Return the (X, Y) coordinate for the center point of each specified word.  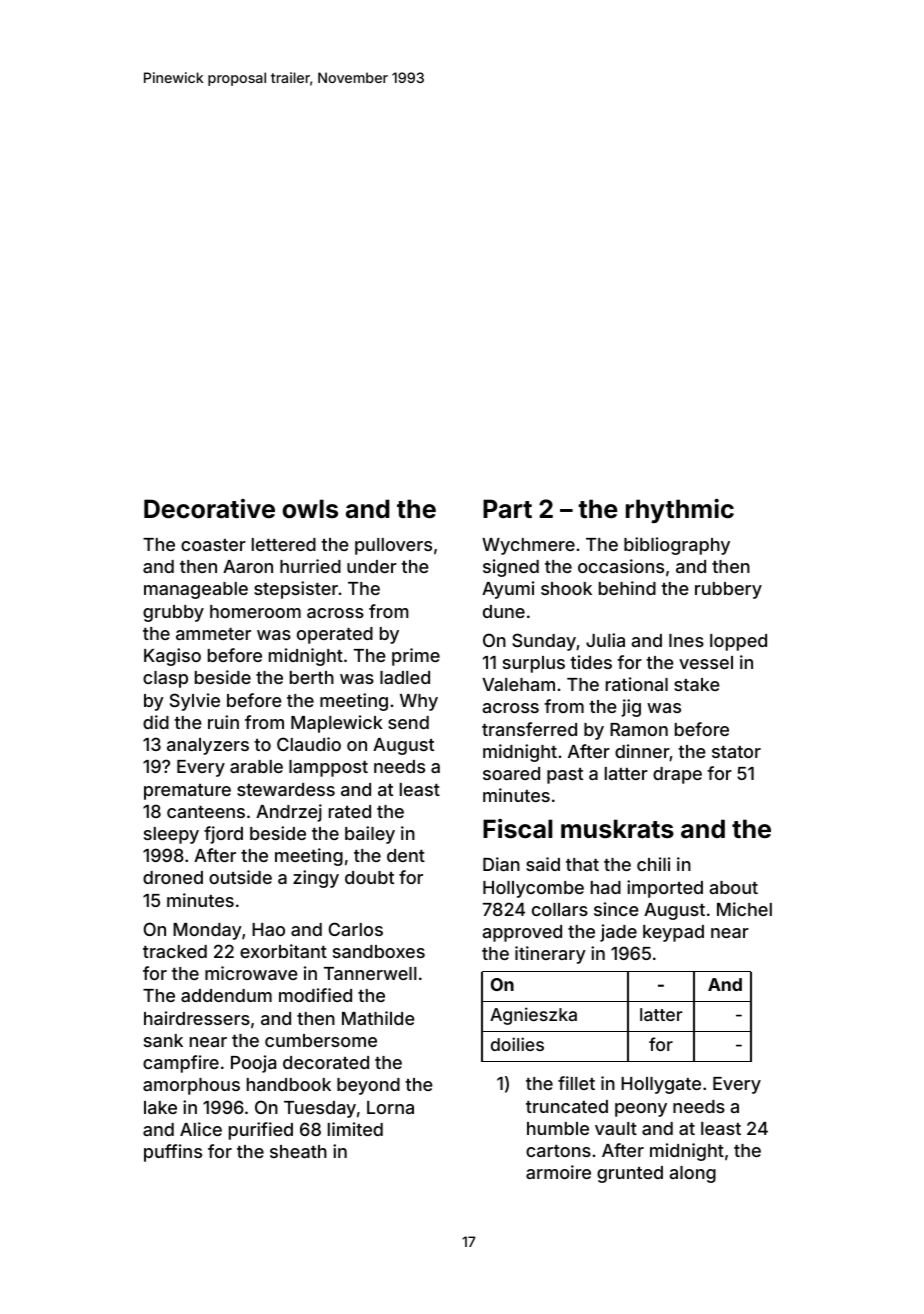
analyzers (208, 746)
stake (697, 684)
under (372, 566)
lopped (738, 642)
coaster (213, 545)
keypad (673, 933)
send (408, 722)
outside (240, 877)
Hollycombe (533, 889)
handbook (289, 1084)
